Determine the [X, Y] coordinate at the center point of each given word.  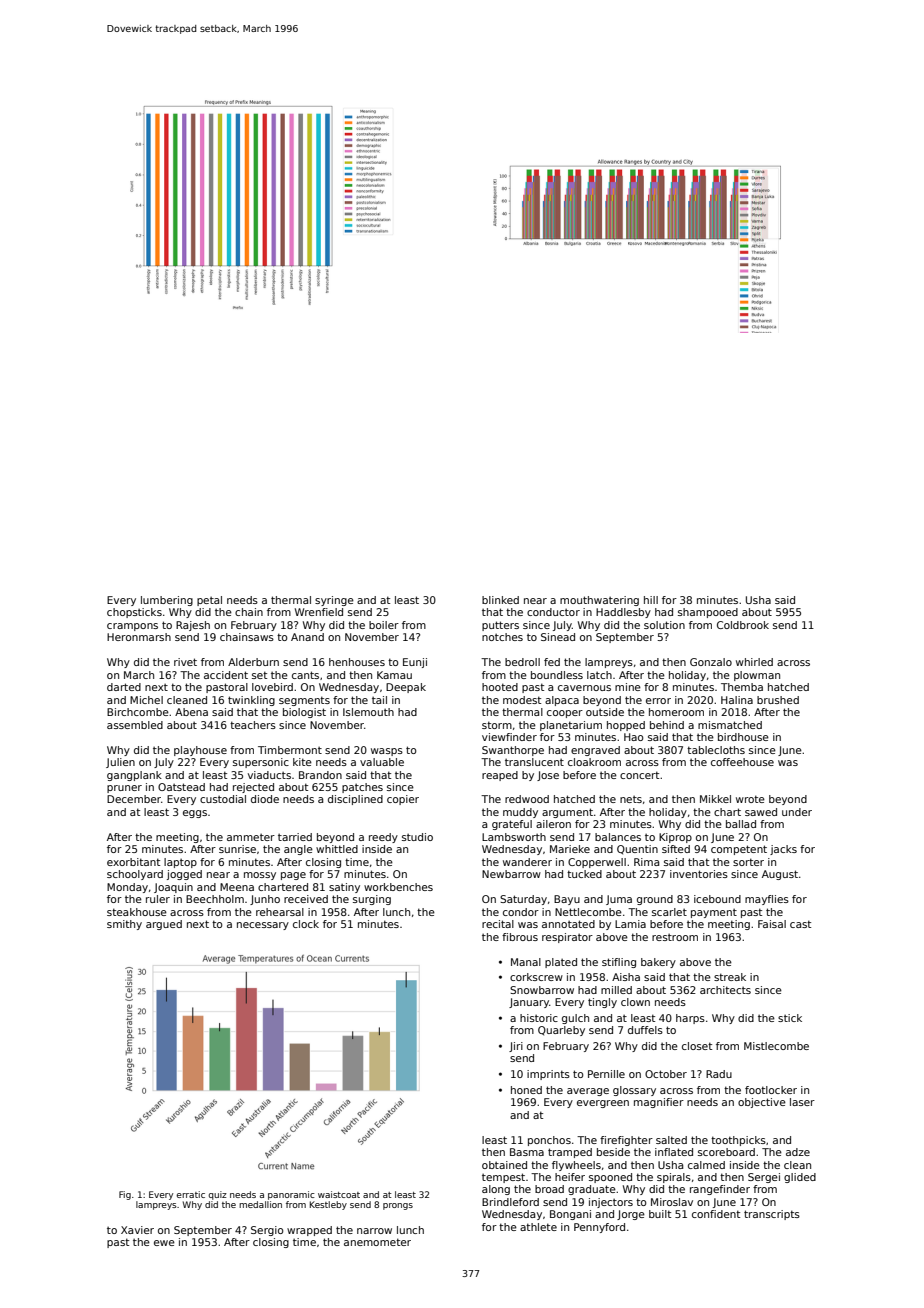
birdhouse [743, 737]
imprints [548, 1075]
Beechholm [215, 899]
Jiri [516, 1047]
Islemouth [368, 712]
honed [526, 1090]
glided [800, 1178]
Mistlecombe [776, 1046]
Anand [307, 637]
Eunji [415, 663]
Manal [526, 962]
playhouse [200, 751]
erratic [190, 1194]
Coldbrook [743, 625]
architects [725, 990]
